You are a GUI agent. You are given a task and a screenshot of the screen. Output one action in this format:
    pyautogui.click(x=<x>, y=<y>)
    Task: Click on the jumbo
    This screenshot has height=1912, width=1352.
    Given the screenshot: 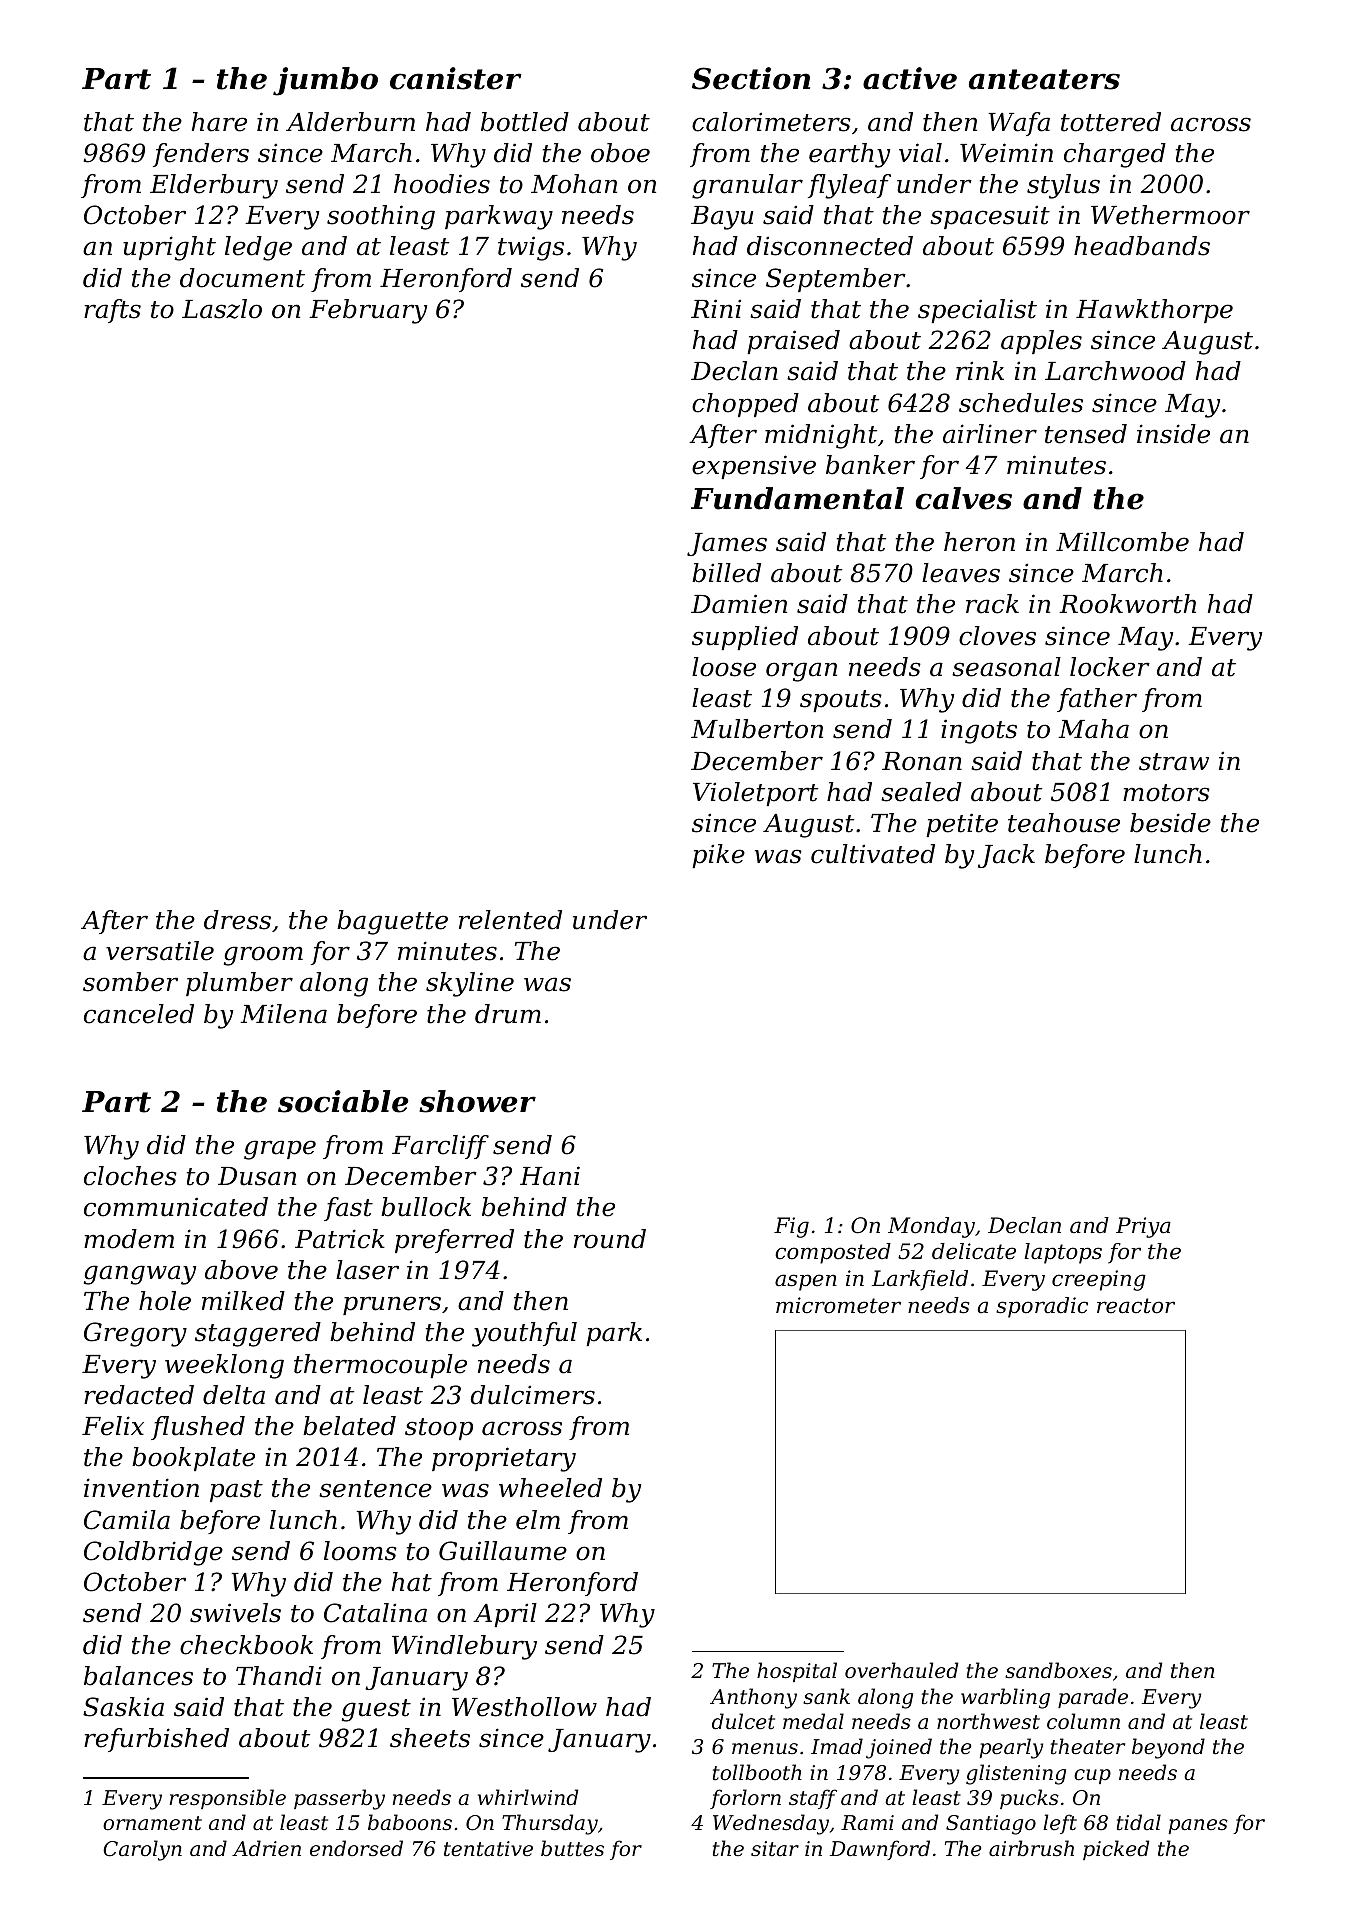 What is the action you would take?
    pyautogui.click(x=325, y=81)
